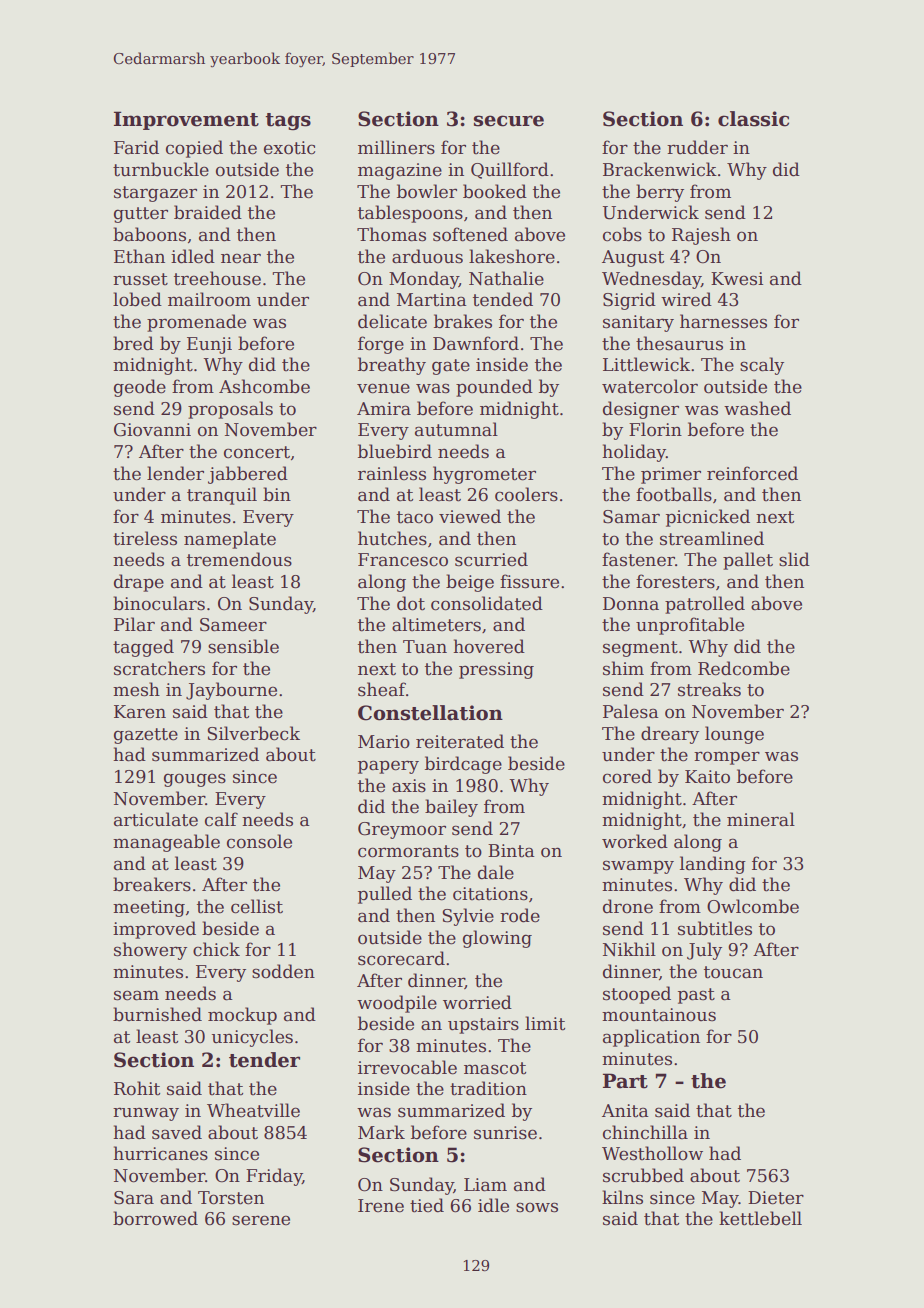 This screenshot has width=924, height=1308. Describe the element at coordinates (506, 278) in the screenshot. I see `Nathalie` at that location.
